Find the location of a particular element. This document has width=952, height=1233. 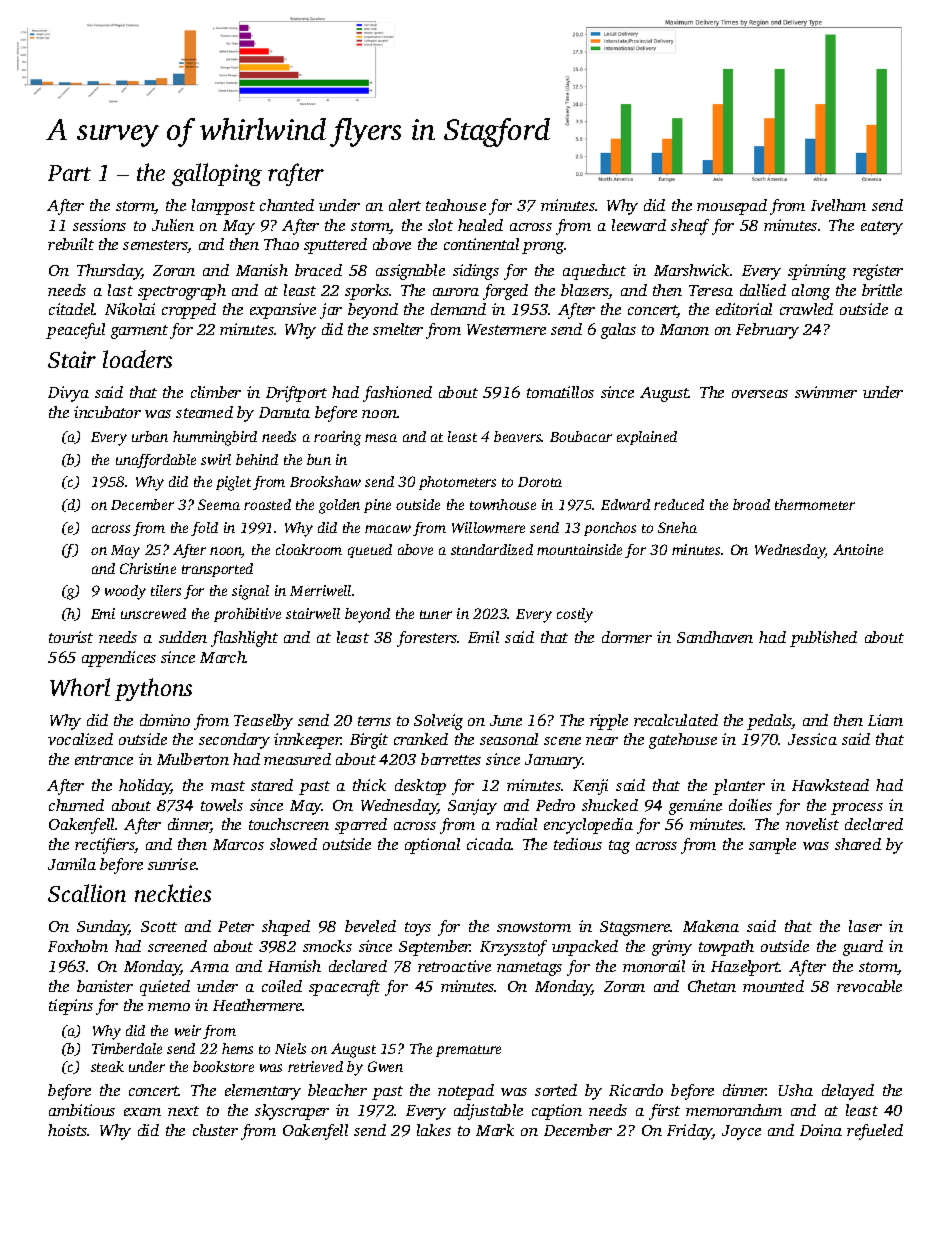

prohibitive is located at coordinates (247, 615).
